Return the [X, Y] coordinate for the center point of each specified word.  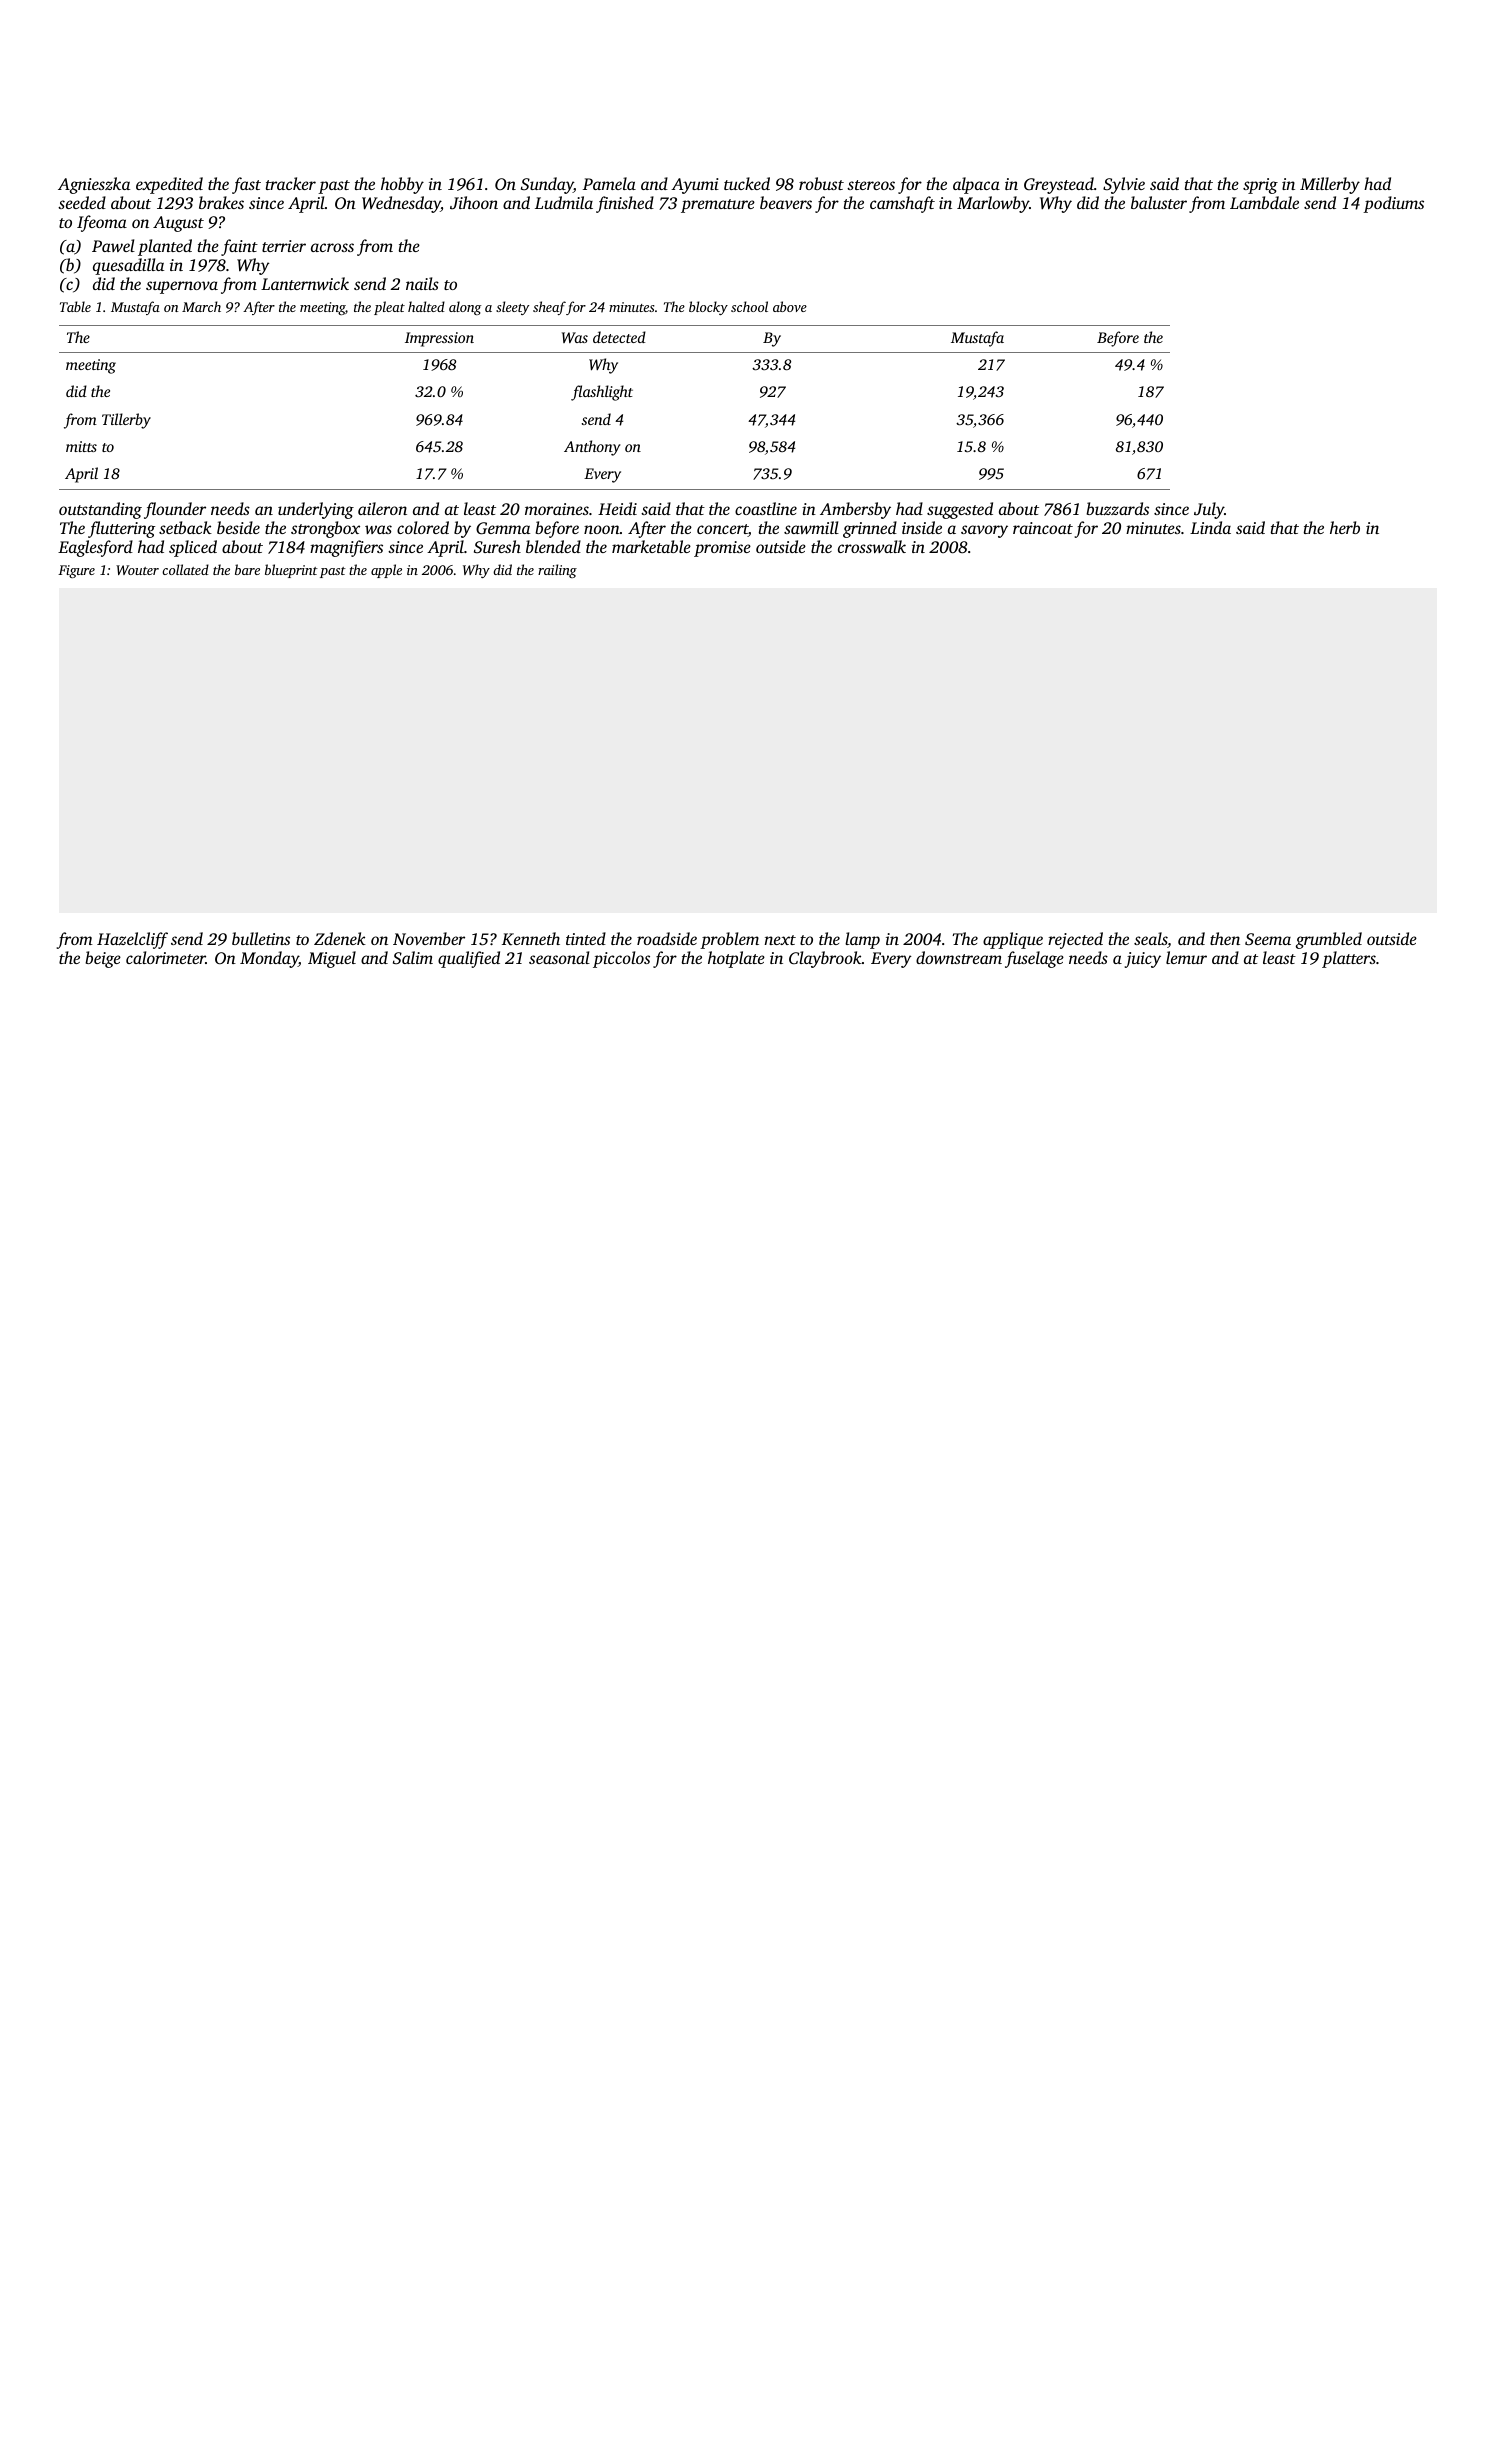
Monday [269, 959]
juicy [1143, 960]
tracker [291, 183]
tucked [747, 183]
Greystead [1059, 185]
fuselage [1034, 959]
